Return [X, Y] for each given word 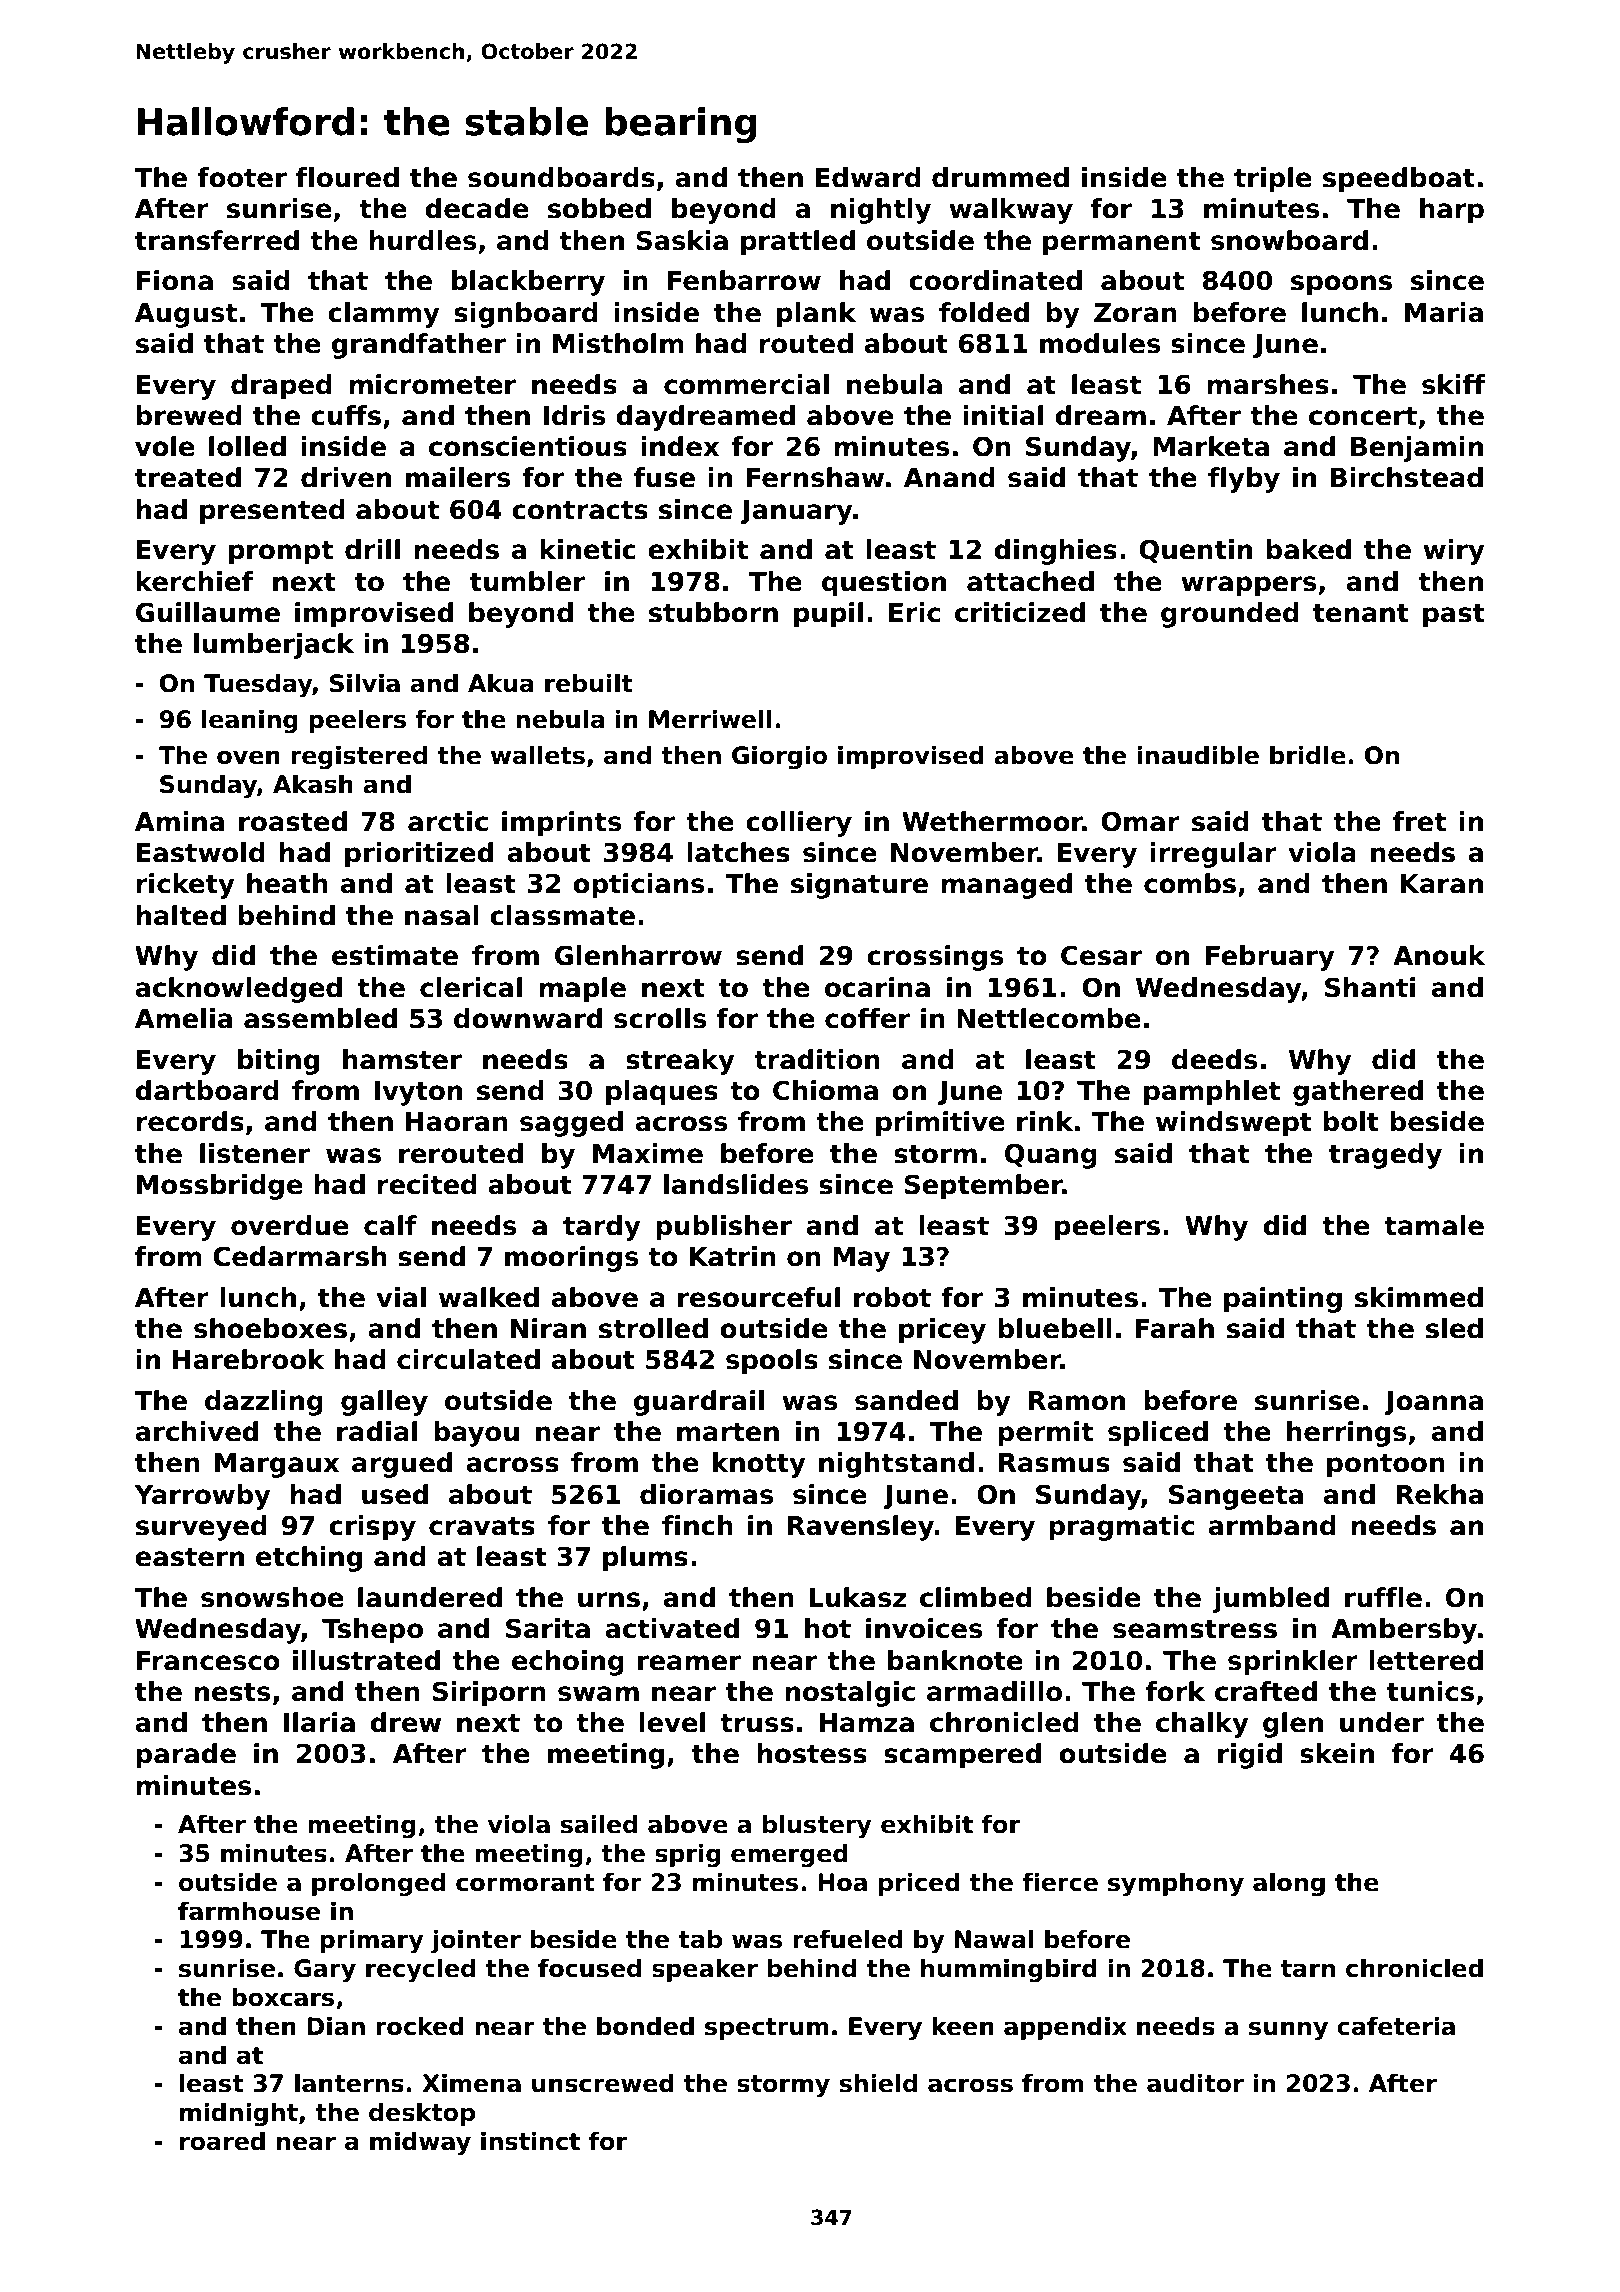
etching [309, 1559]
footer [242, 177]
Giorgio [779, 757]
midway [420, 2143]
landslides [736, 1184]
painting [1283, 1300]
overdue [290, 1225]
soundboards [561, 177]
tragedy [1385, 1156]
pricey [942, 1331]
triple [1273, 180]
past [1454, 616]
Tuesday [258, 685]
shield [878, 2083]
